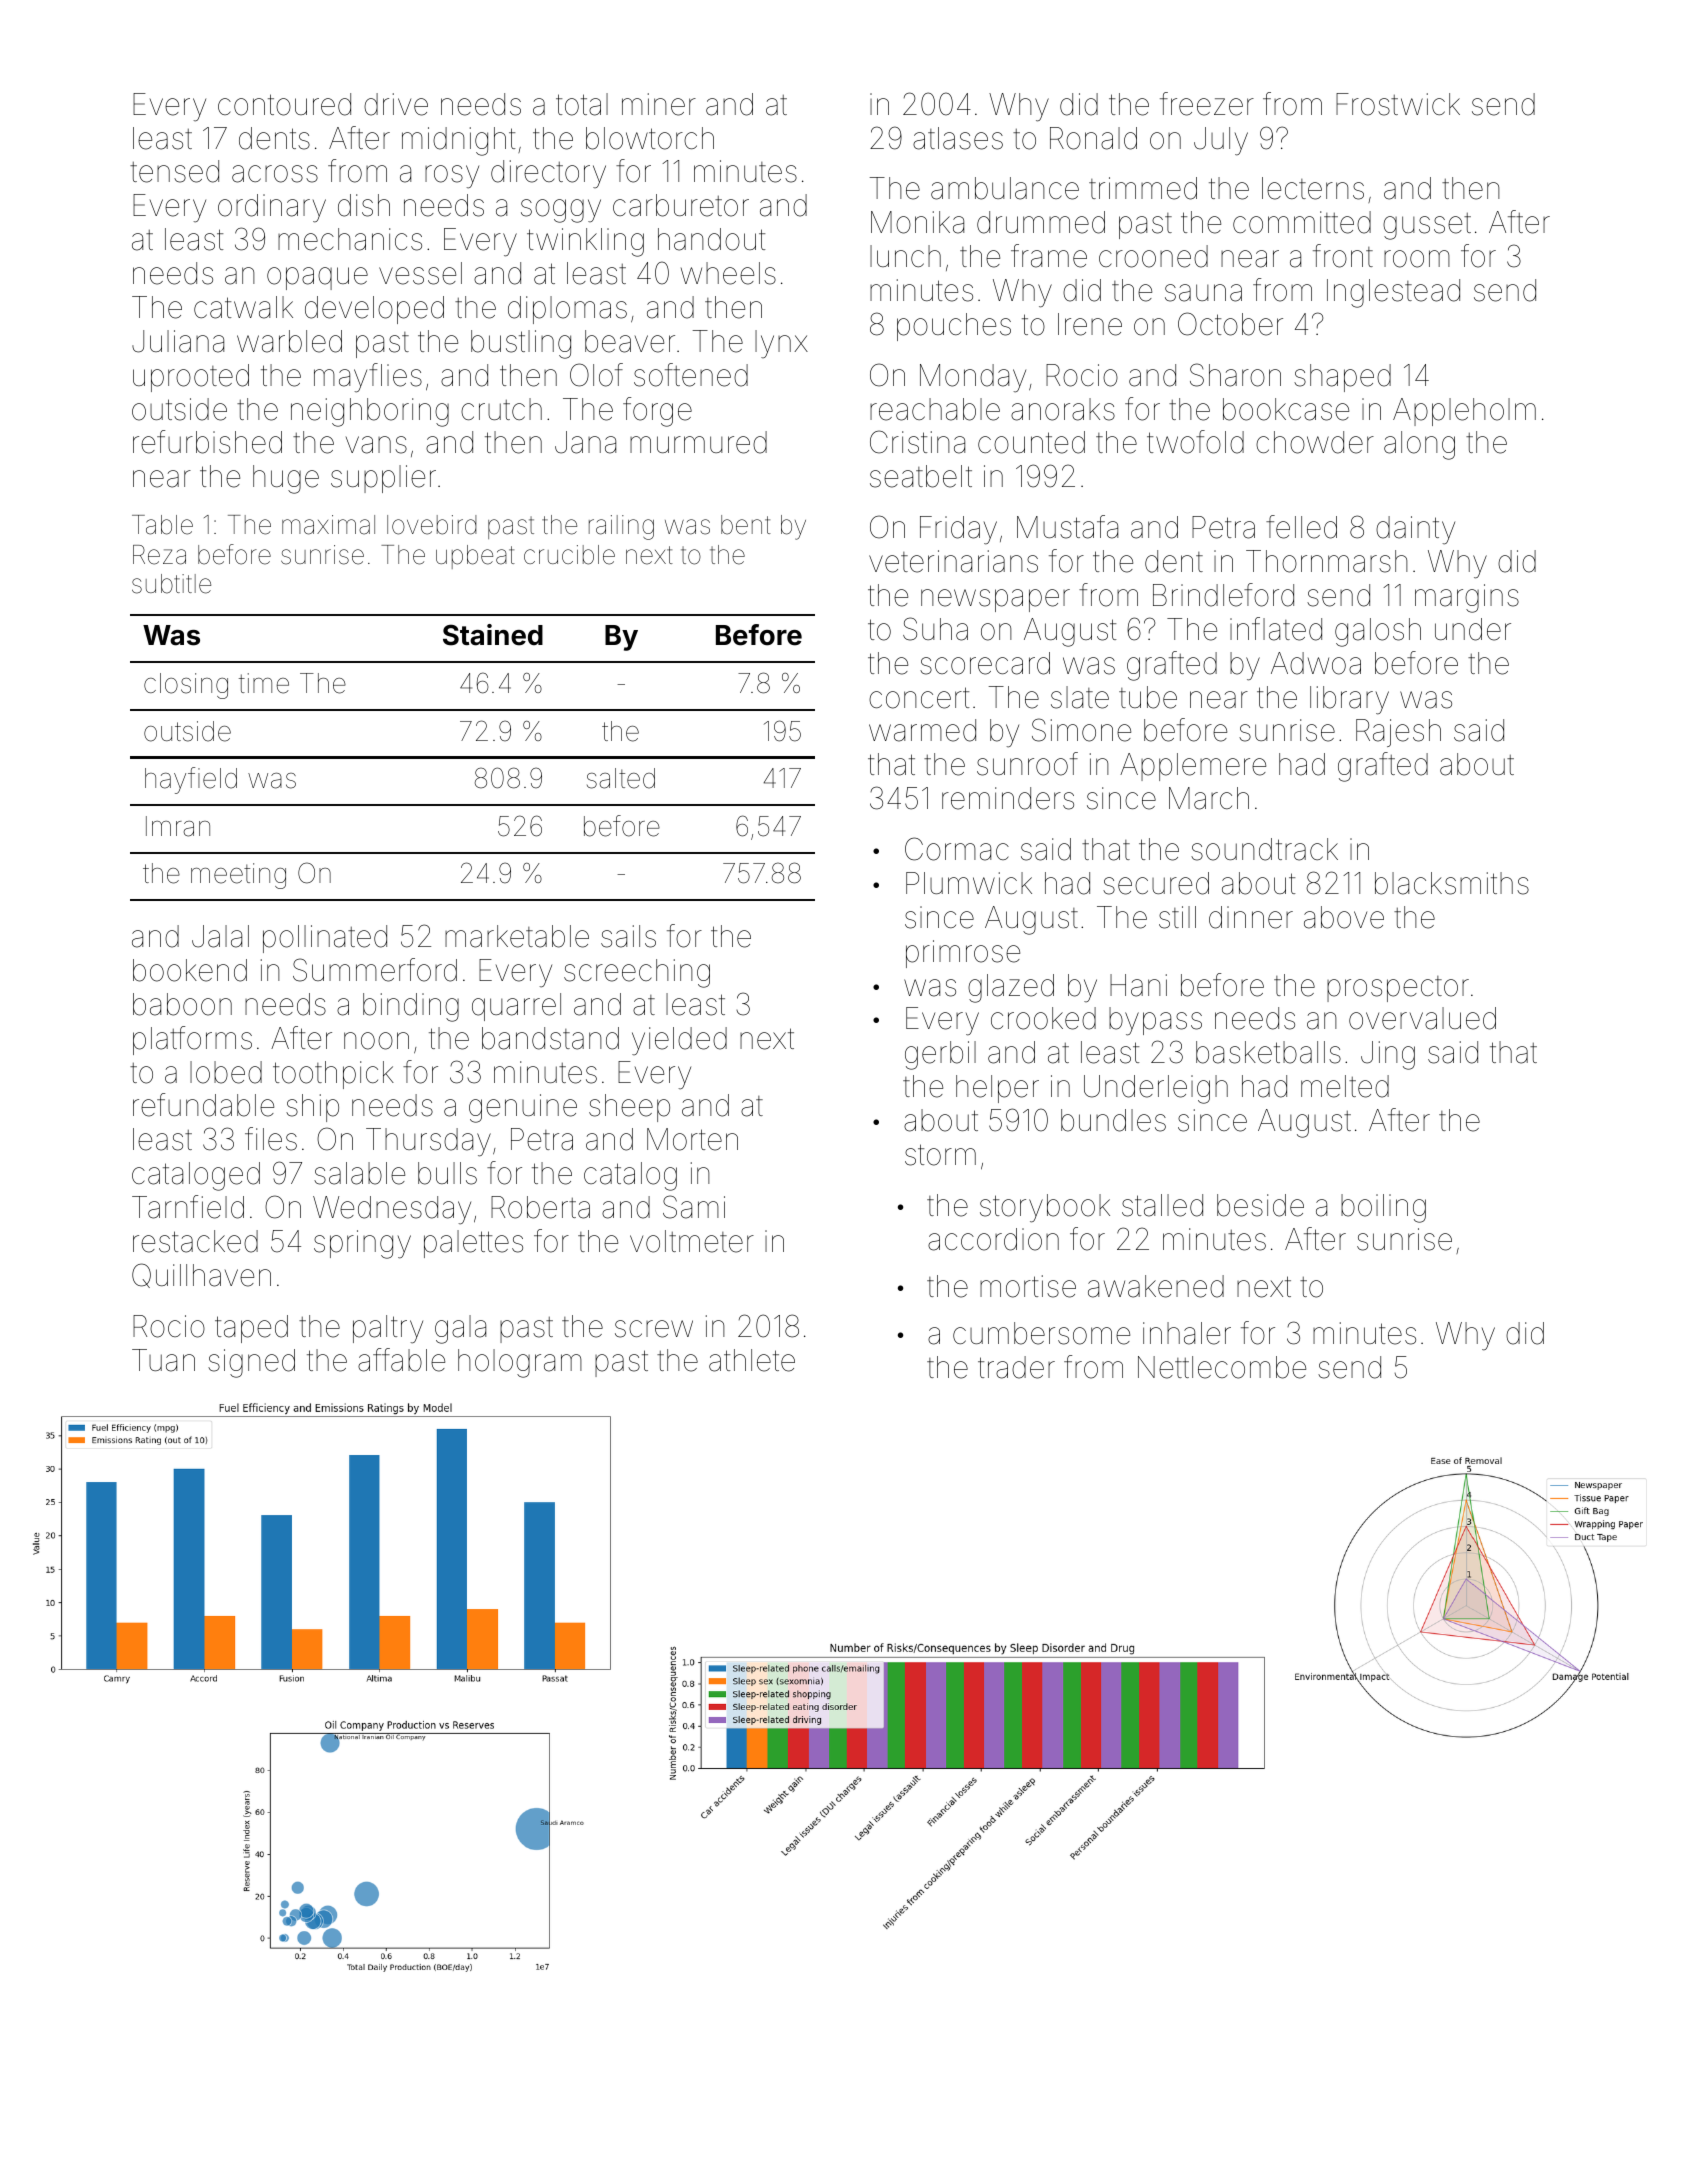  I want to click on miner, so click(659, 104).
